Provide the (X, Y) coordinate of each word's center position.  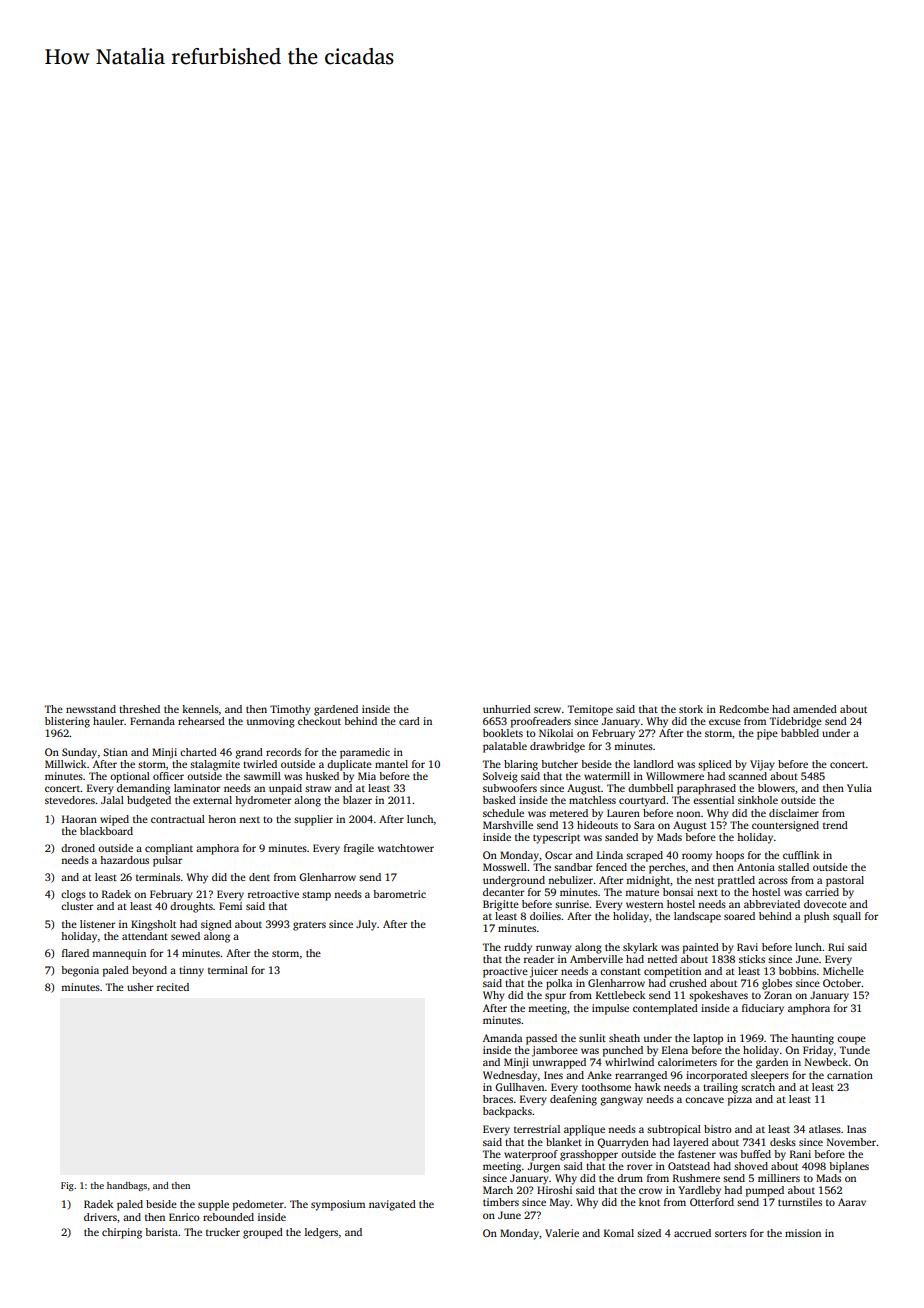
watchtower (406, 848)
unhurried (507, 709)
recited (173, 987)
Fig (67, 1186)
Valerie (562, 1233)
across (773, 881)
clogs (73, 895)
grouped (263, 1233)
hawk (648, 1087)
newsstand (91, 709)
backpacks (507, 1112)
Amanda (502, 1038)
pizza (740, 1100)
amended (815, 709)
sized (649, 1233)
